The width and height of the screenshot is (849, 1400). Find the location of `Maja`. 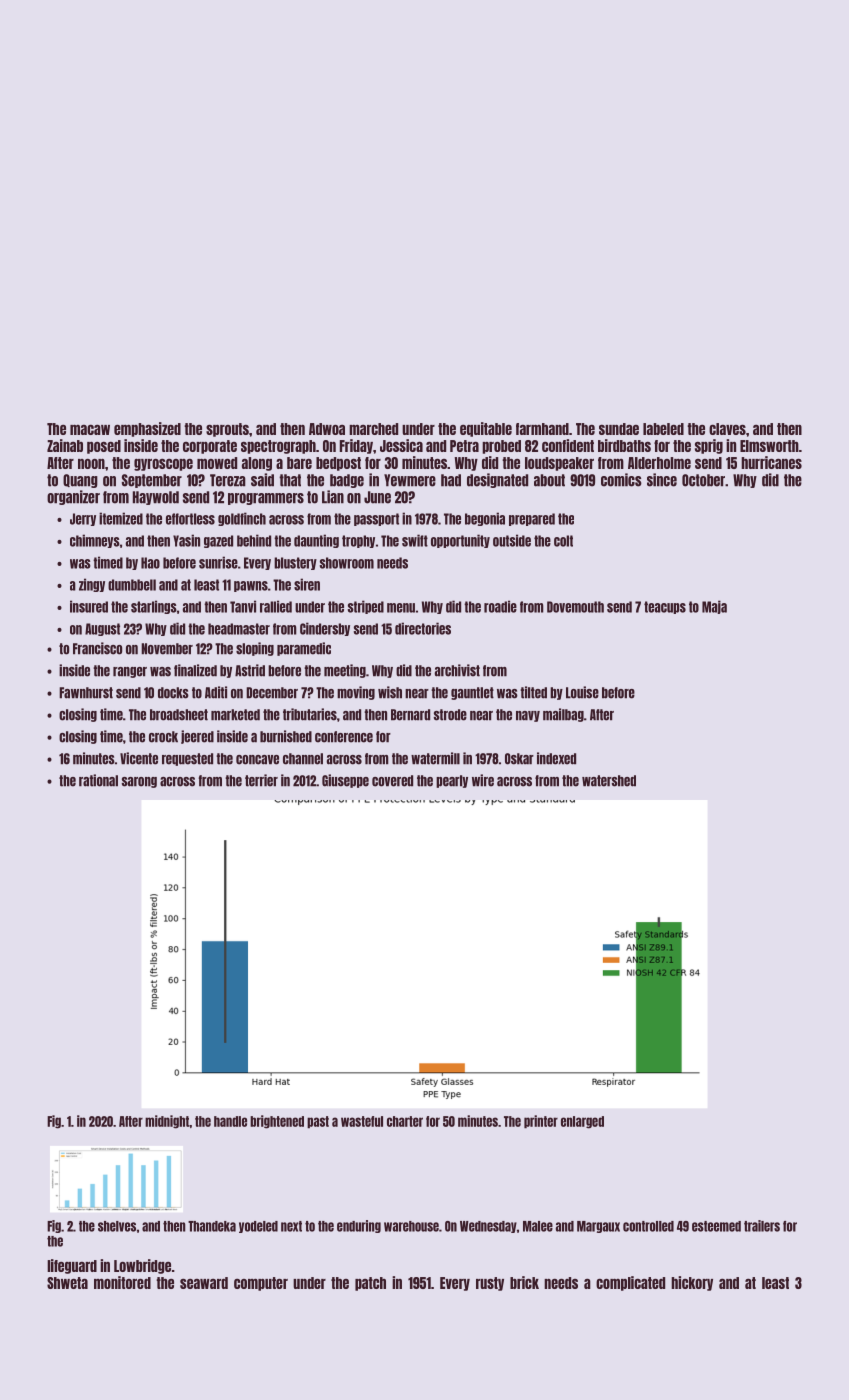

Maja is located at coordinates (714, 607).
